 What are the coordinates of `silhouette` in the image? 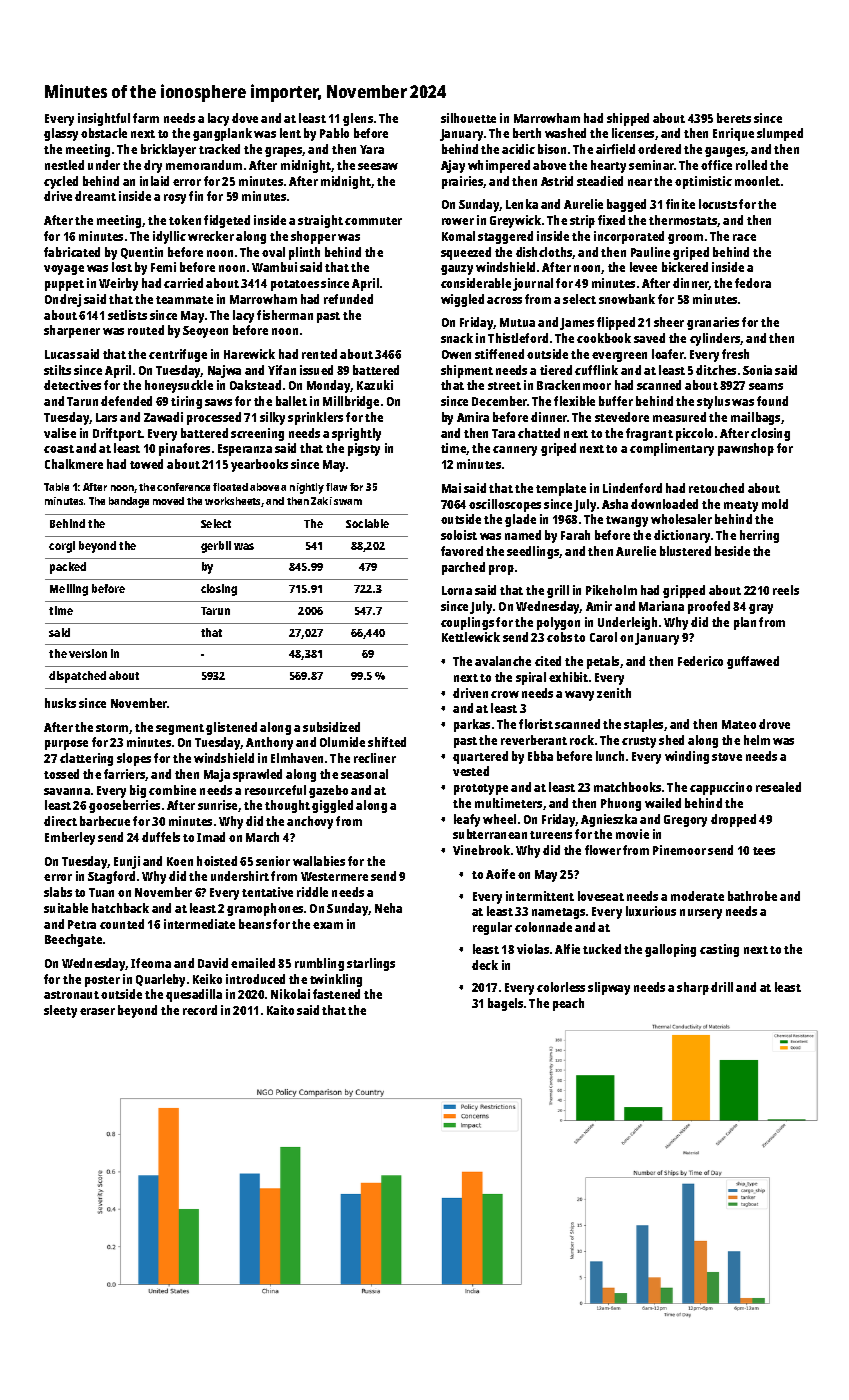 It's located at (468, 118).
